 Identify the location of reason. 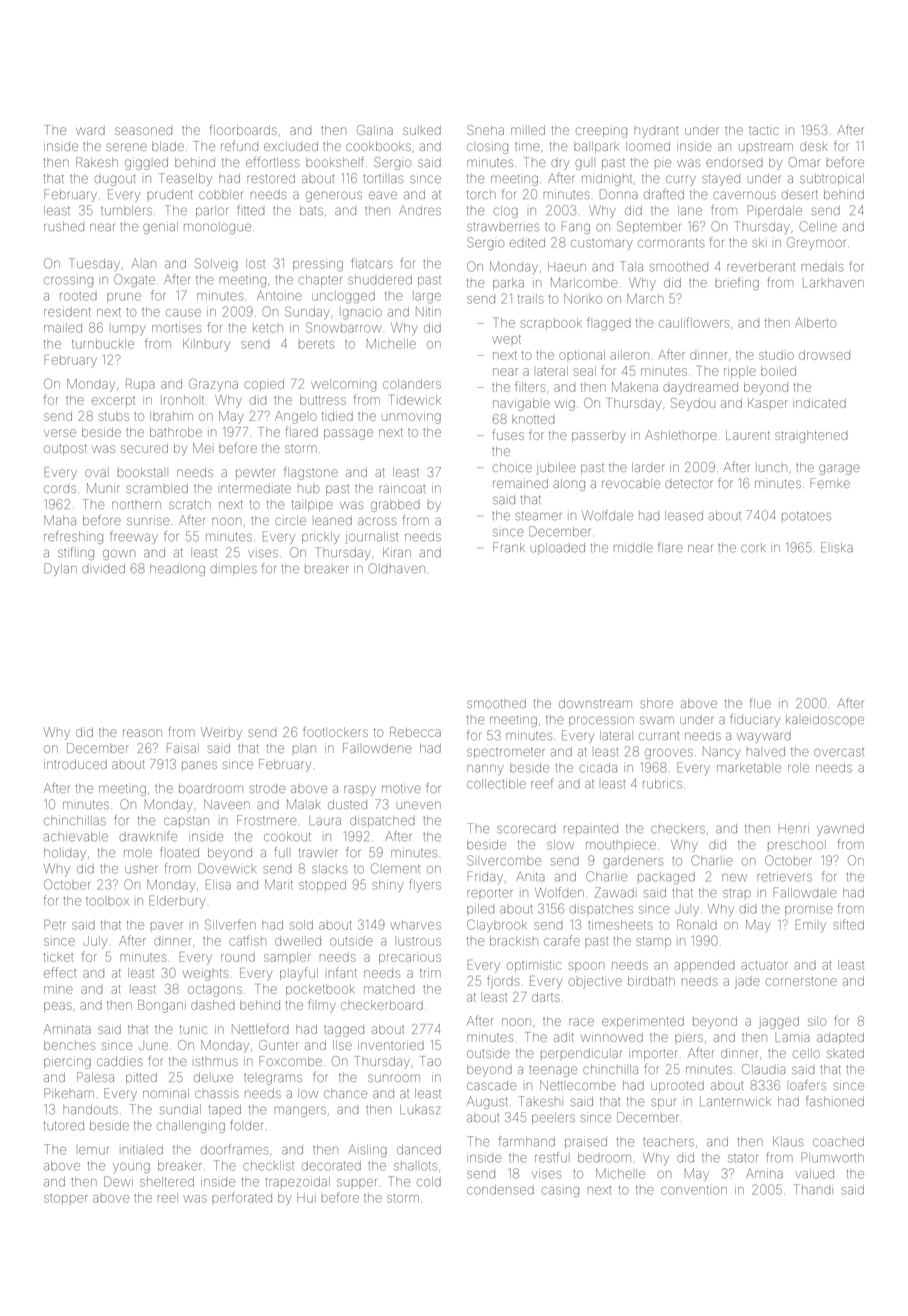
(142, 733).
